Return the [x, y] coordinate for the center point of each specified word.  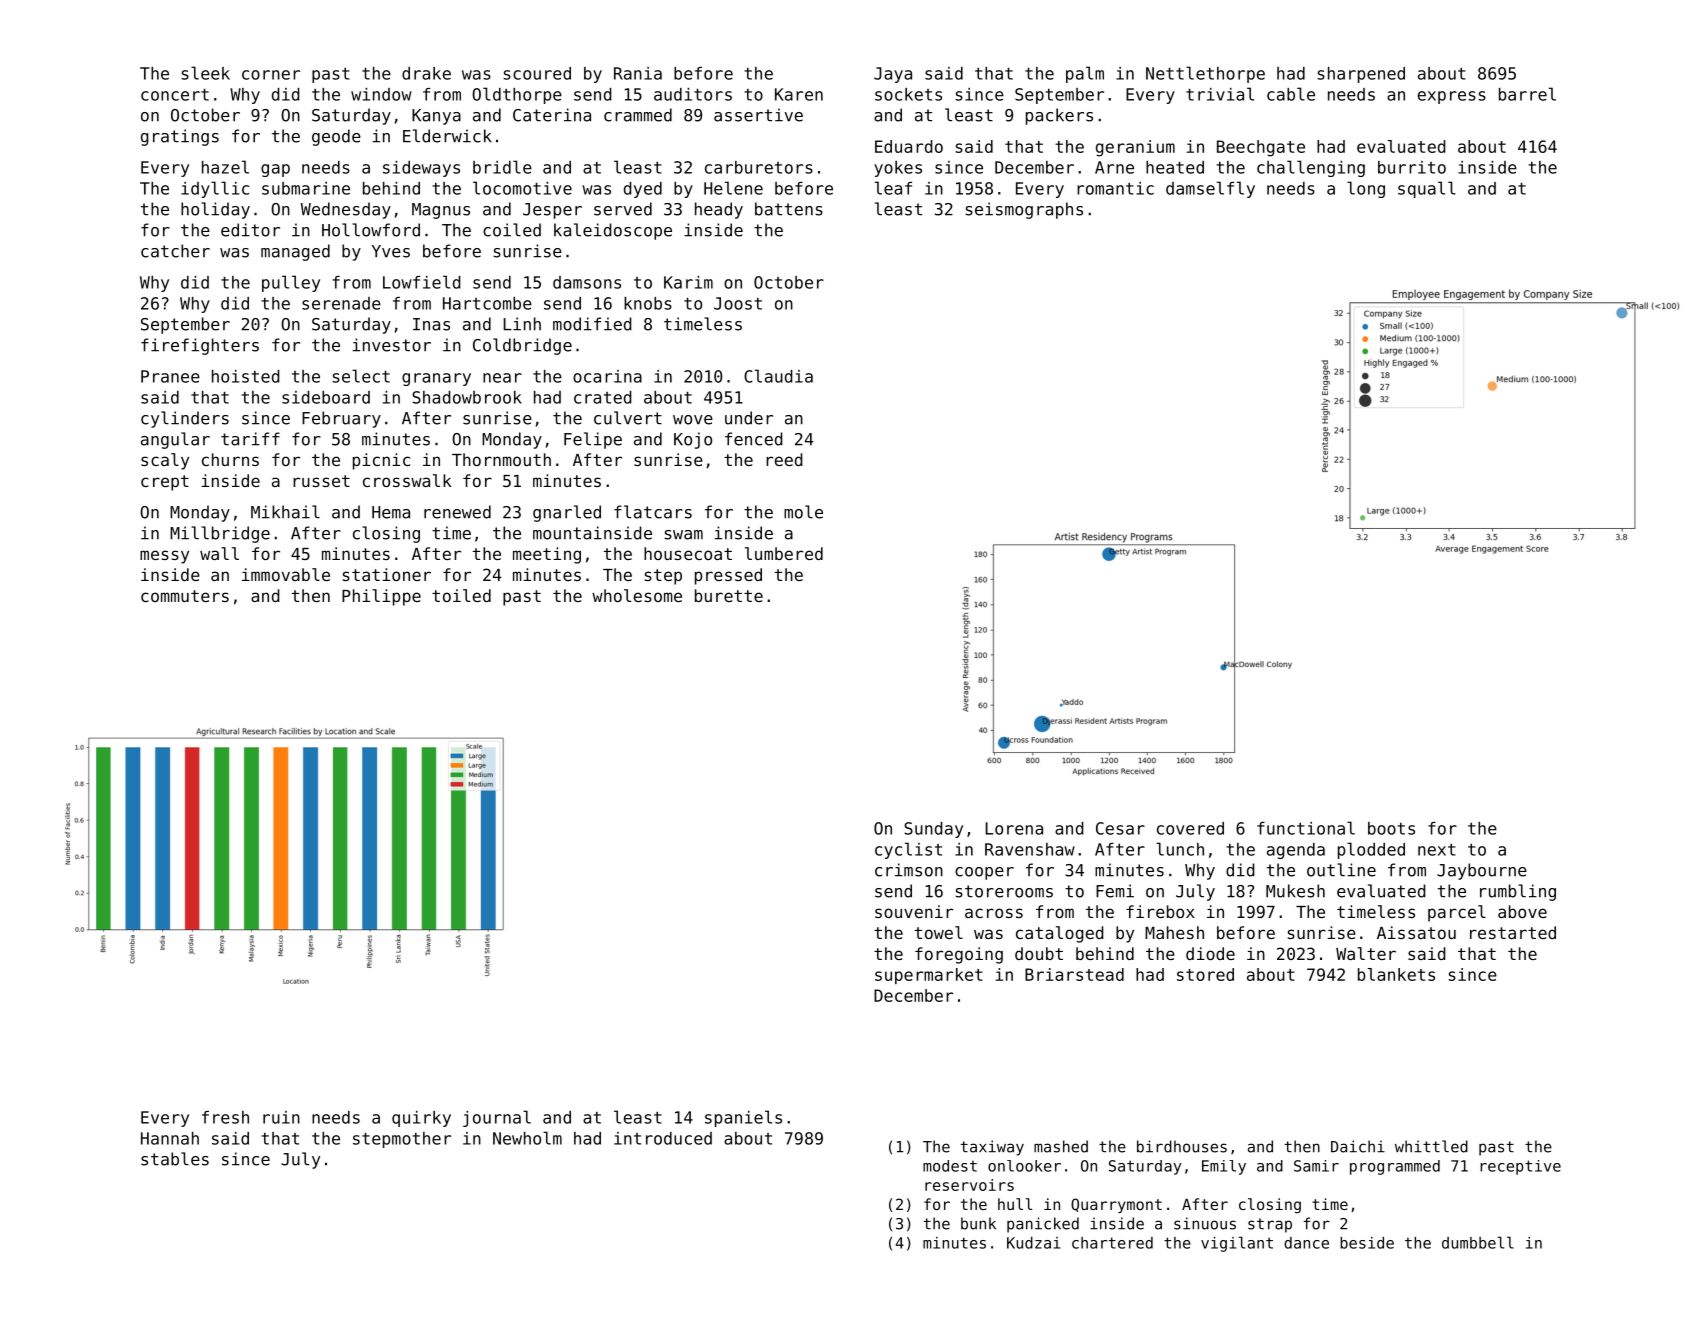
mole [803, 512]
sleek [205, 73]
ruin [281, 1117]
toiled [461, 595]
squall [1427, 189]
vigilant [1237, 1244]
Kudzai [1034, 1243]
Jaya [893, 75]
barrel [1527, 94]
